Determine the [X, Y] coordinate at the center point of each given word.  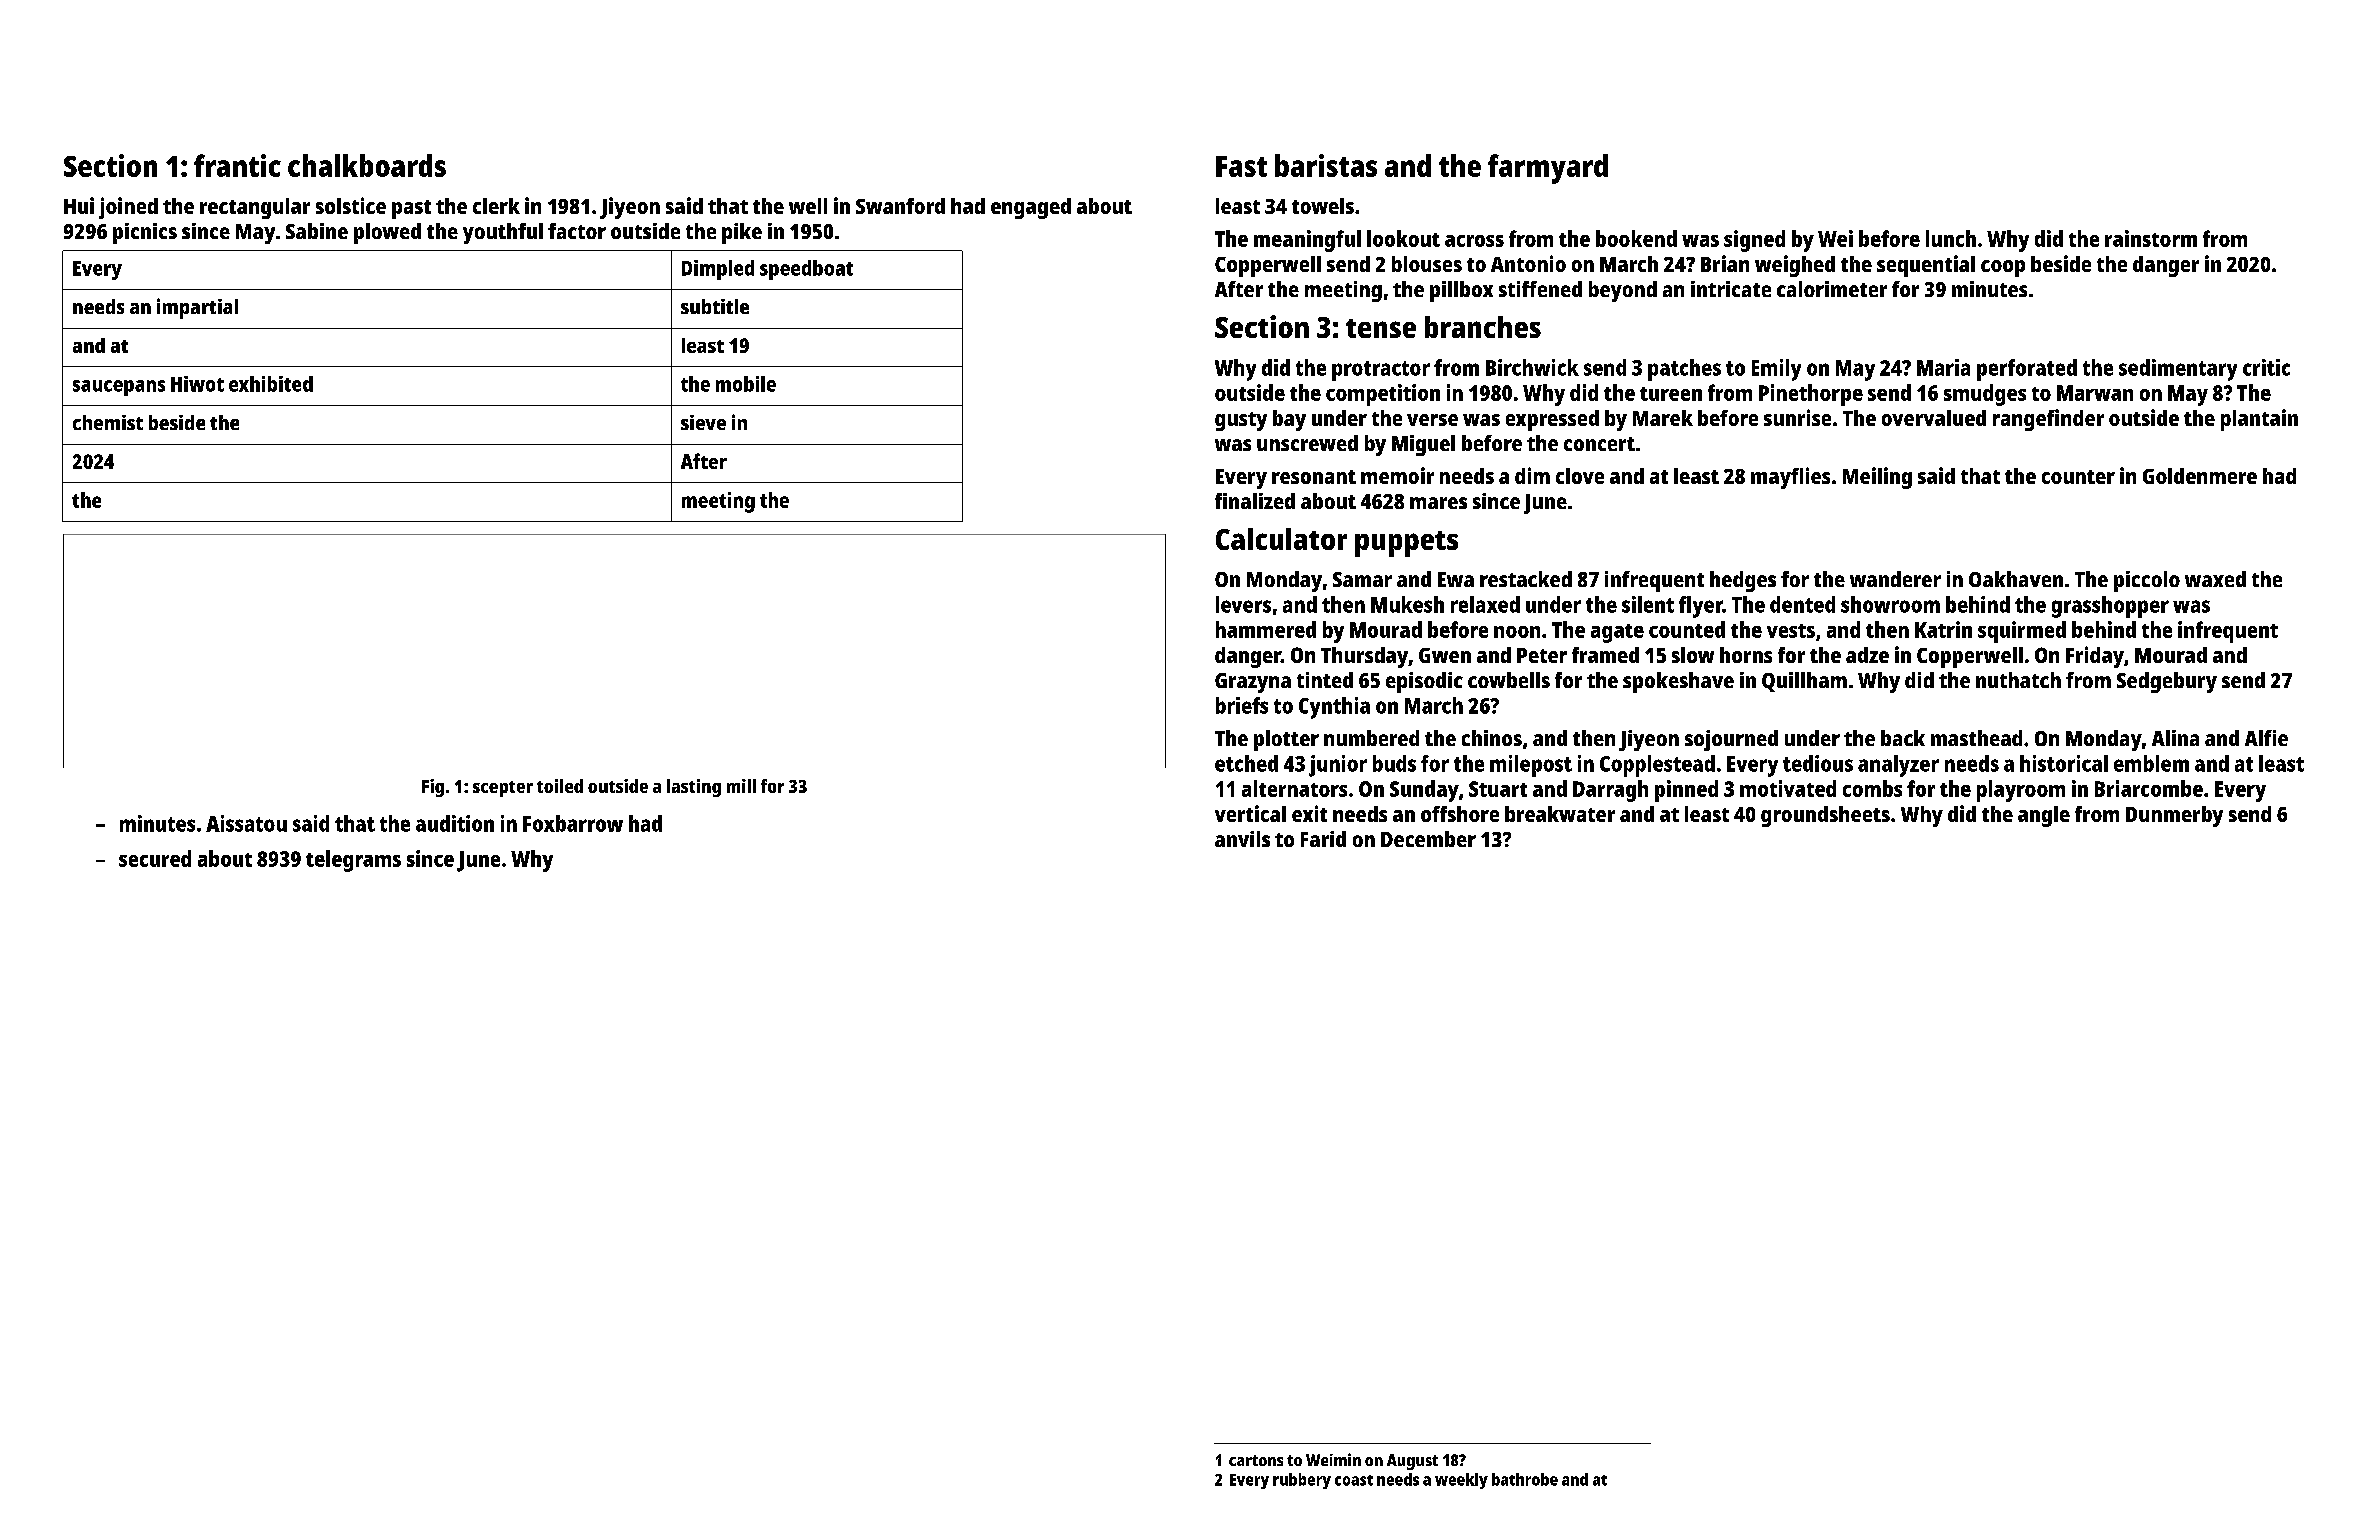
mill [741, 786]
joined [128, 208]
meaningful [1307, 241]
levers [1243, 604]
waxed [2215, 579]
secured [155, 858]
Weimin [1333, 1459]
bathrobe [1525, 1479]
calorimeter [1832, 289]
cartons [1256, 1460]
